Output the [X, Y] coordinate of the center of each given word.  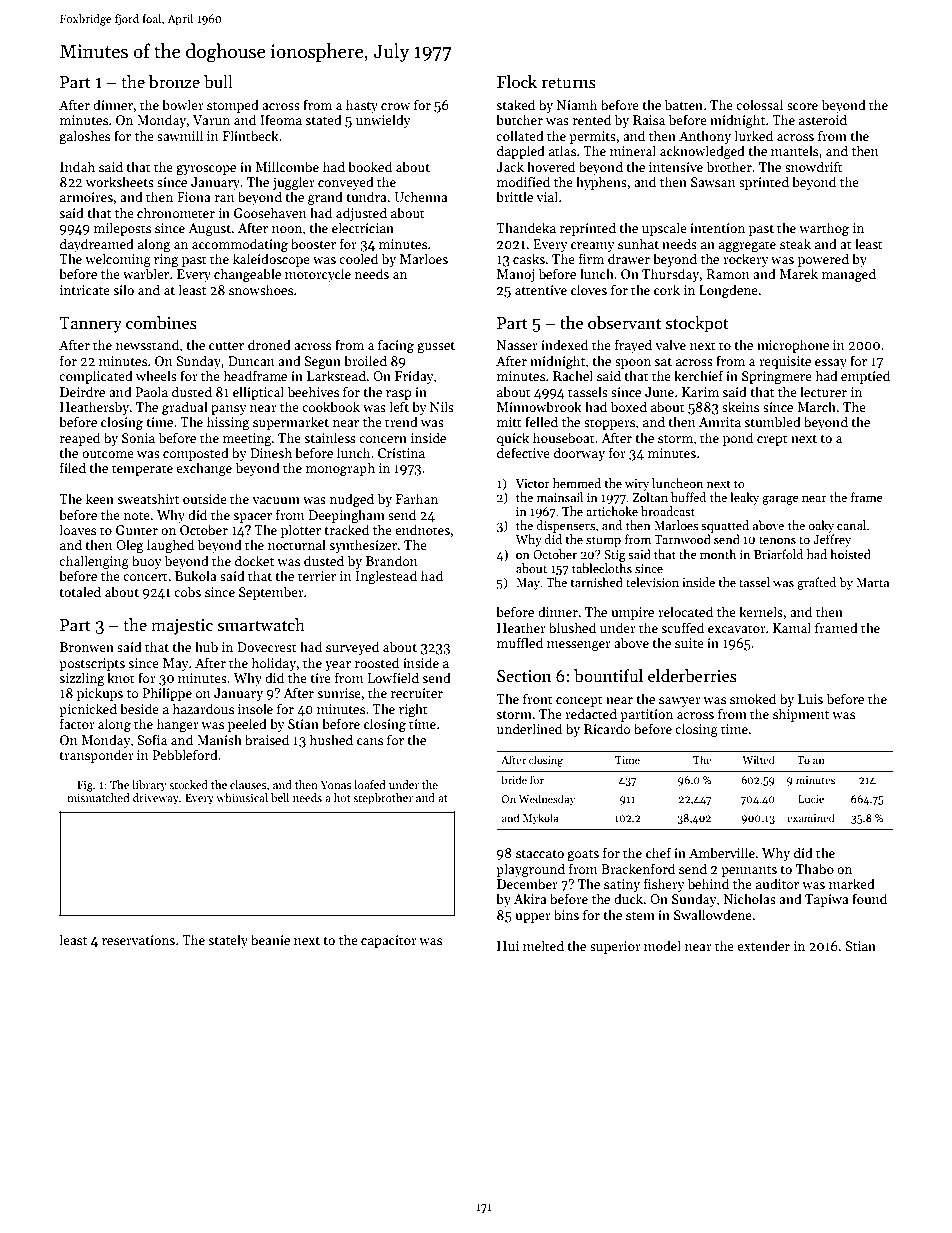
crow [395, 106]
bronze [174, 82]
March [816, 406]
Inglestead [386, 577]
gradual [185, 408]
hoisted [850, 554]
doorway [579, 454]
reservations [138, 940]
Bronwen [87, 647]
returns [569, 83]
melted [543, 945]
